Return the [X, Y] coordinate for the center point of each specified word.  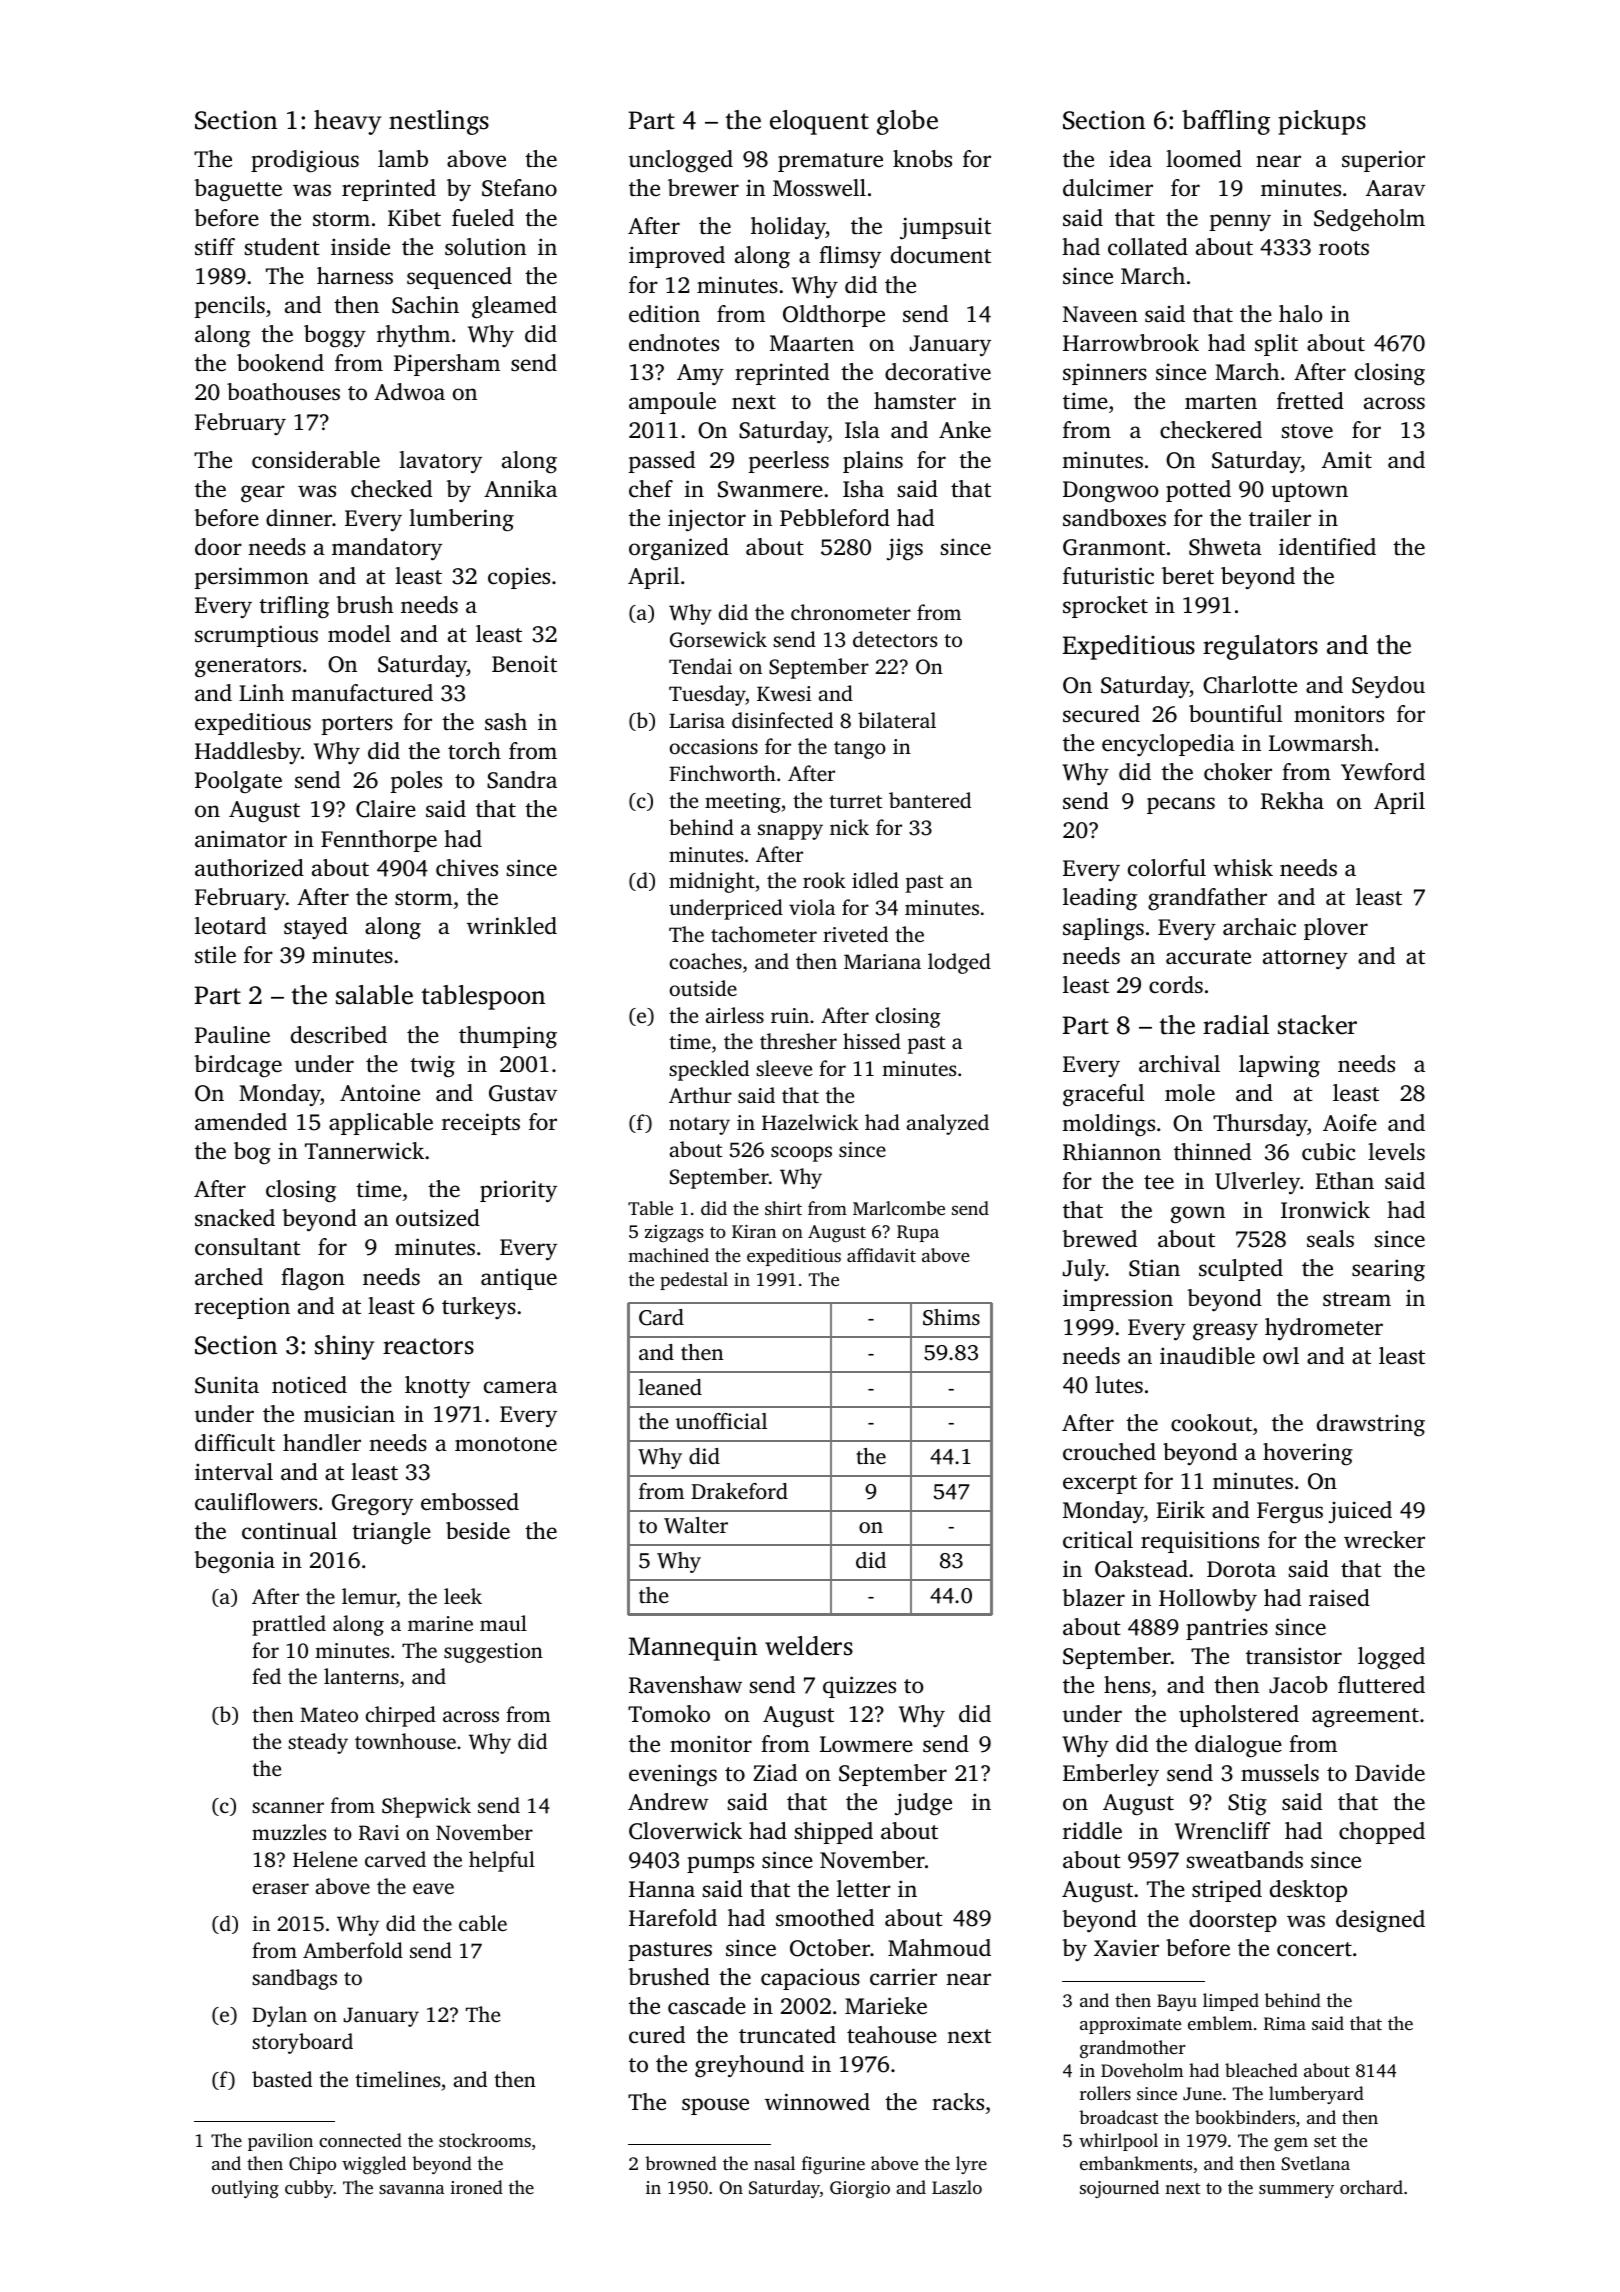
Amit [1347, 459]
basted [282, 2079]
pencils [230, 307]
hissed [872, 1041]
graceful [1103, 1095]
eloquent [819, 122]
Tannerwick [364, 1151]
